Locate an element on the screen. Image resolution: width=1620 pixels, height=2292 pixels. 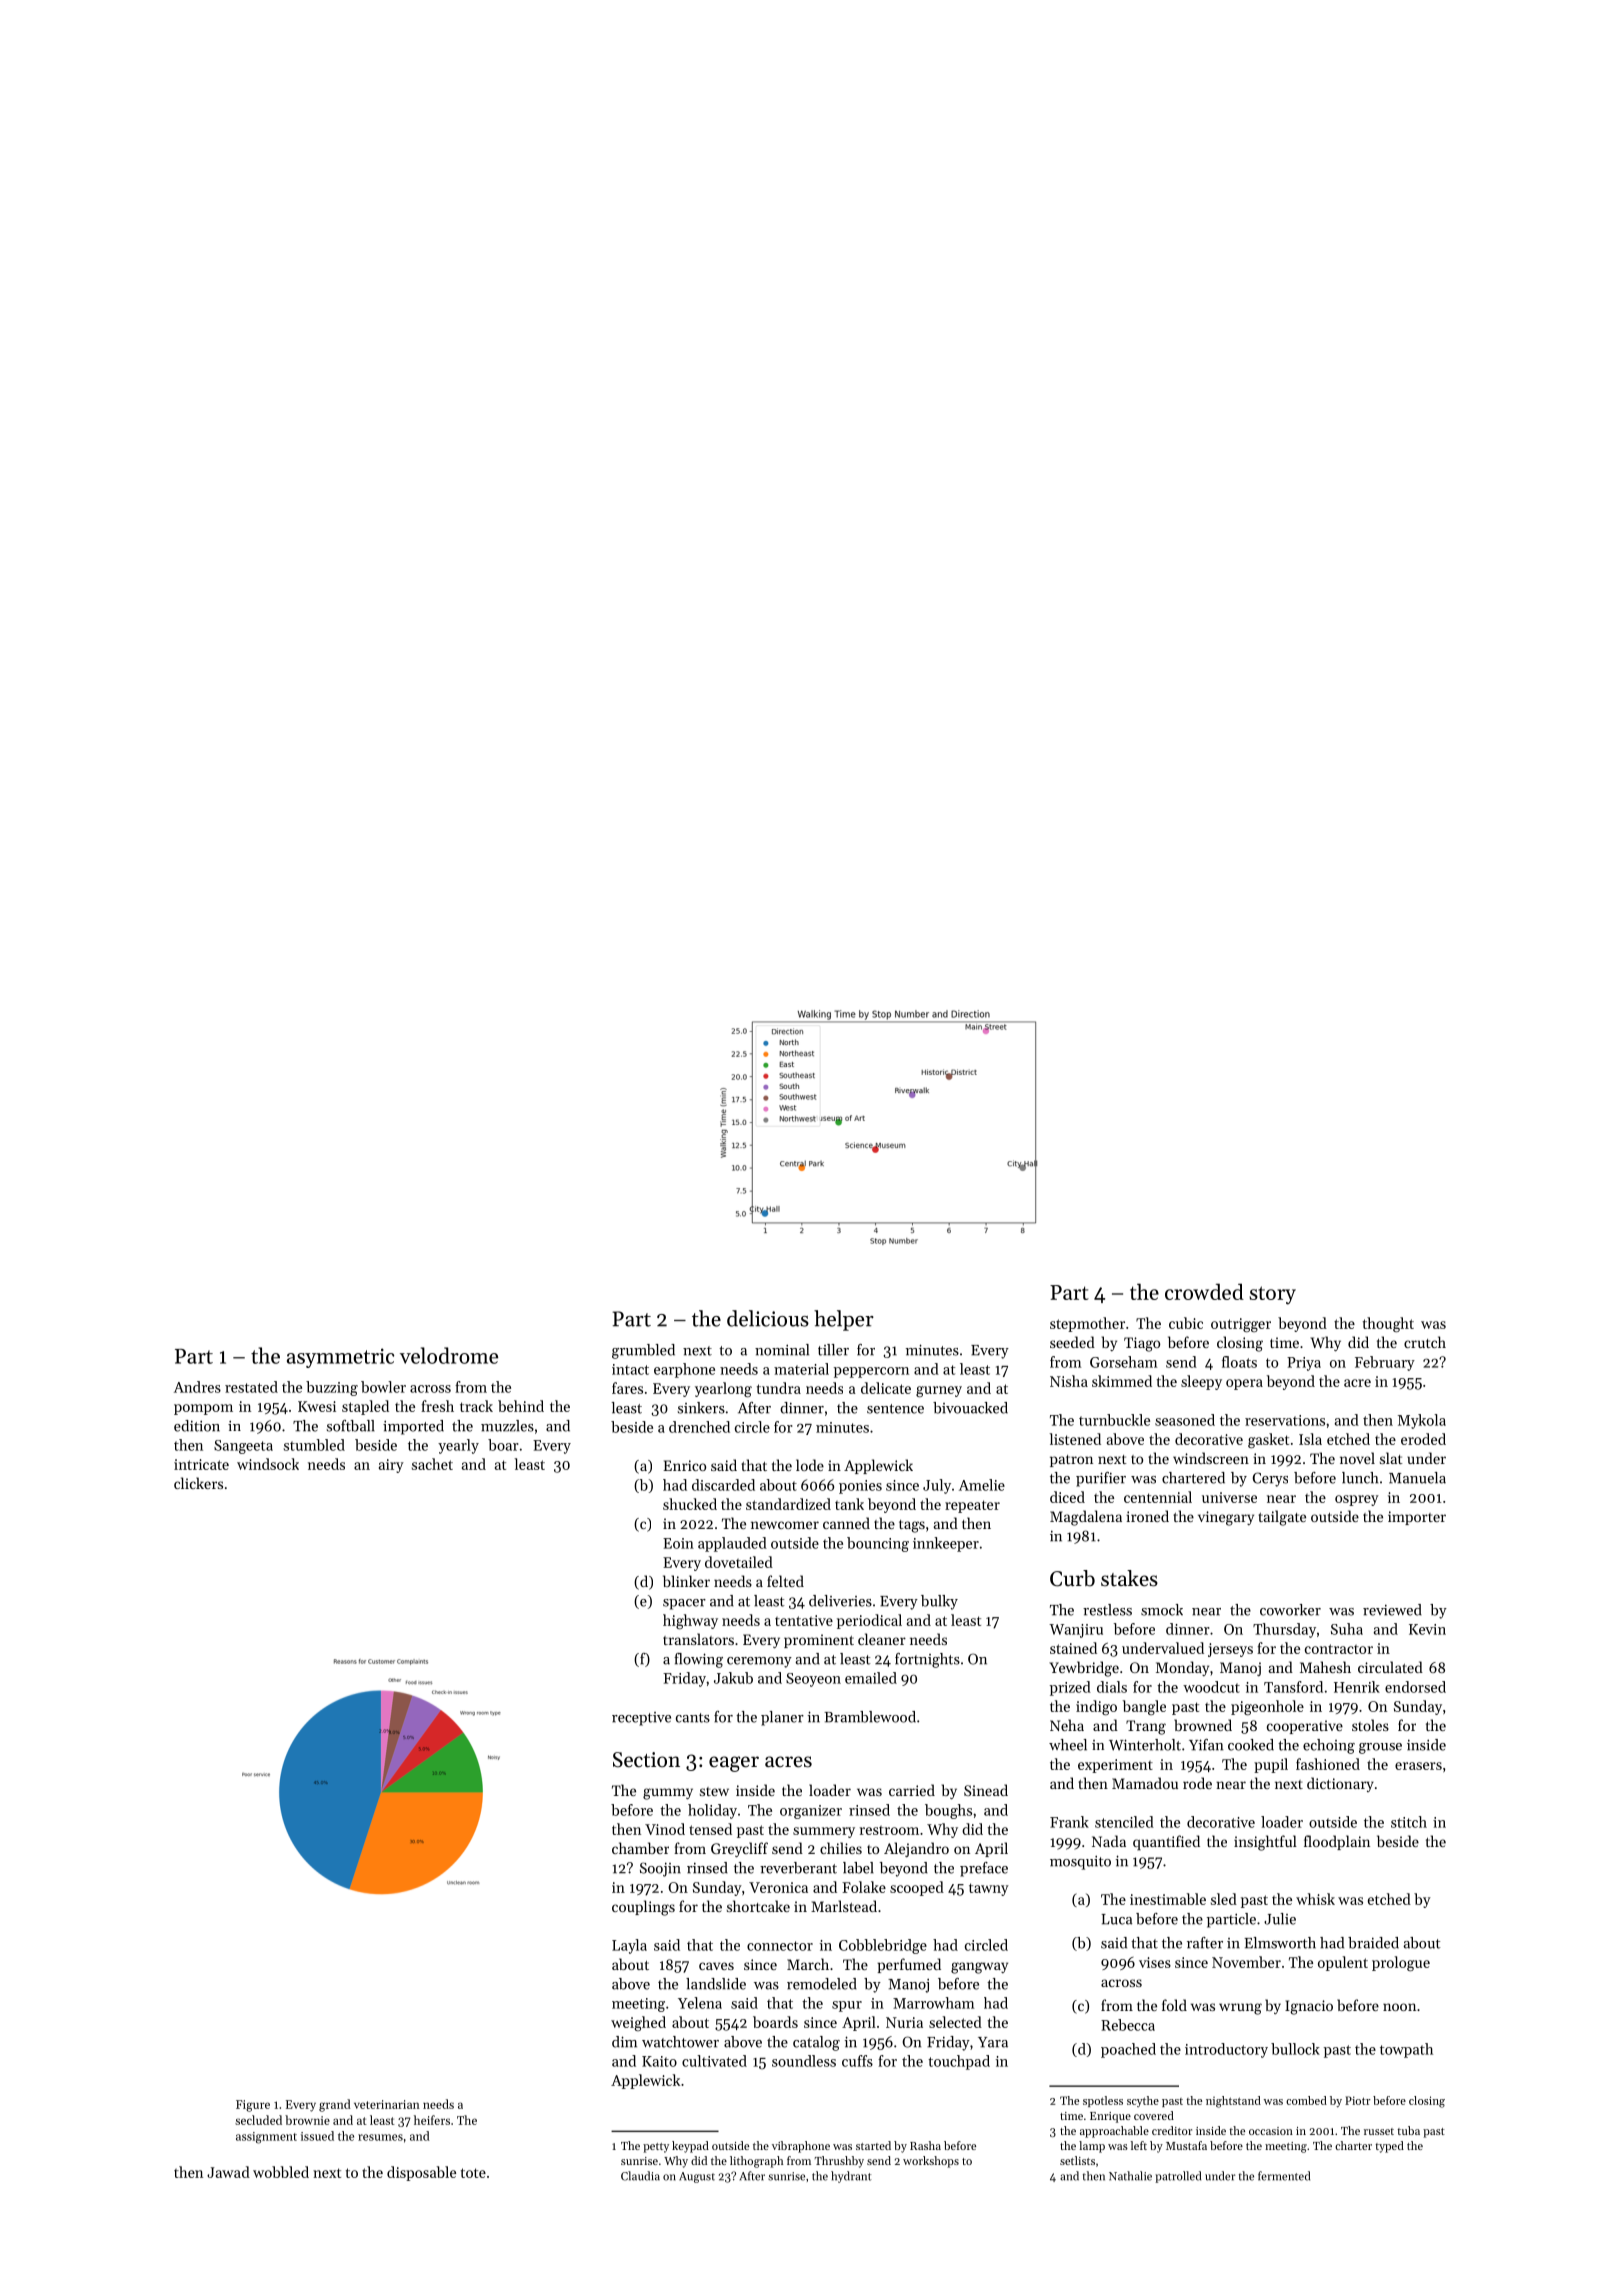
ponies is located at coordinates (860, 1487).
